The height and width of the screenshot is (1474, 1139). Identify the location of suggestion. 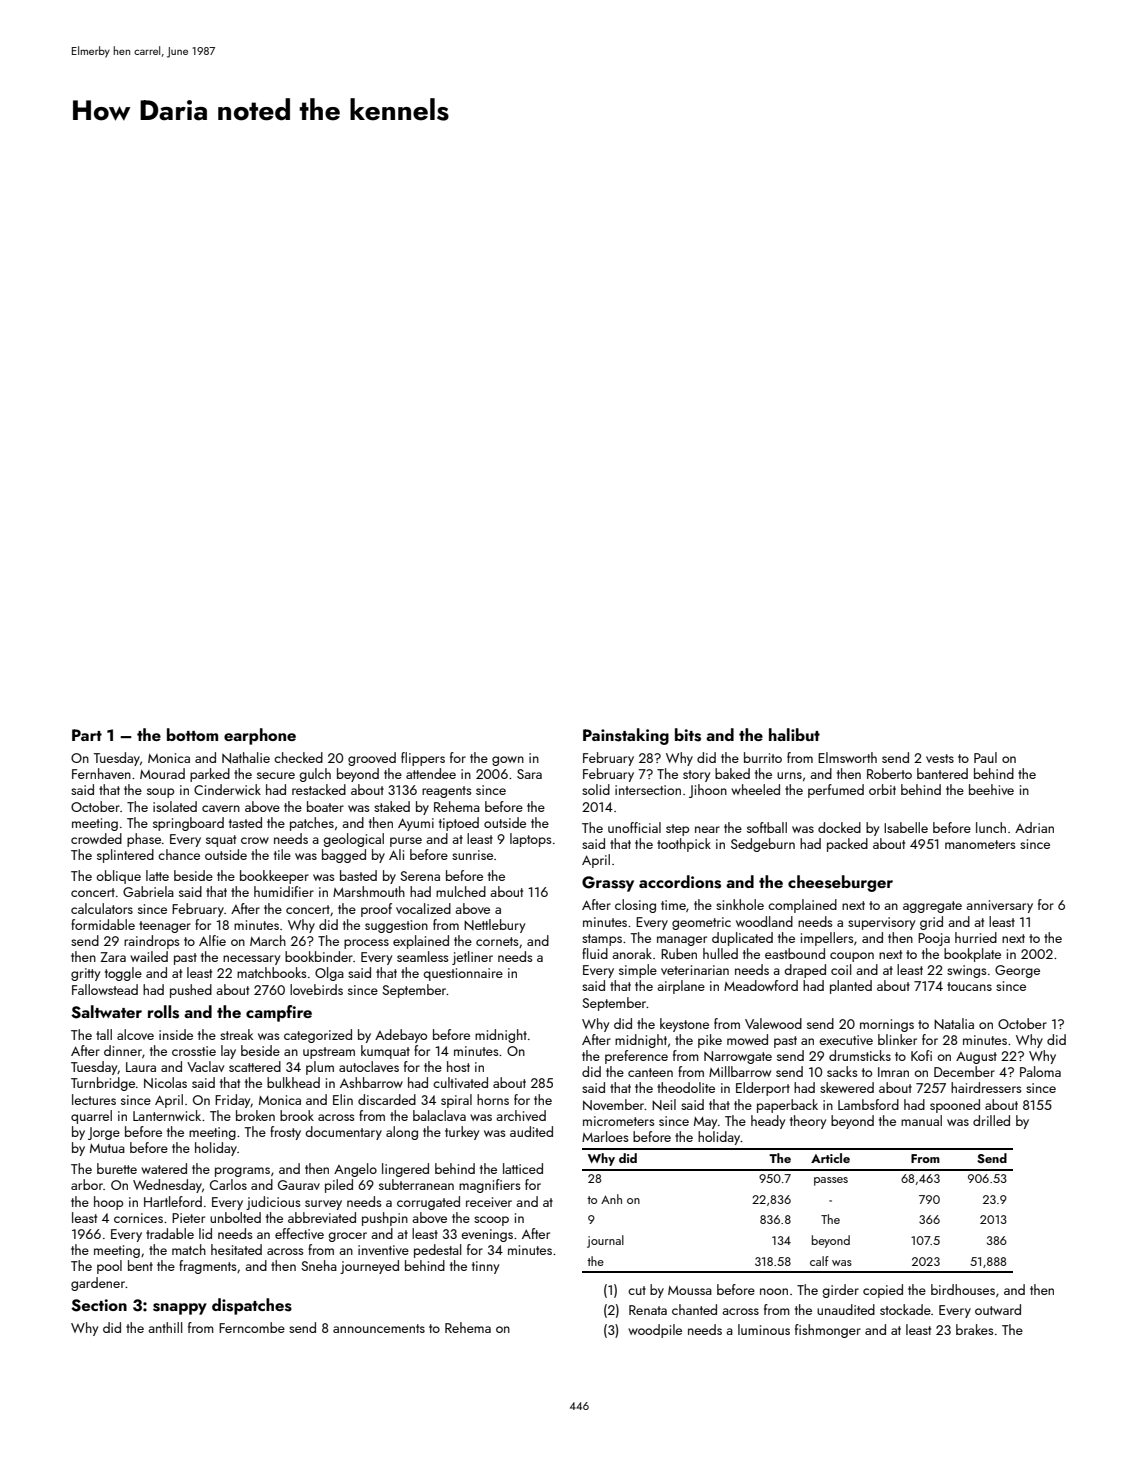
(396, 926).
